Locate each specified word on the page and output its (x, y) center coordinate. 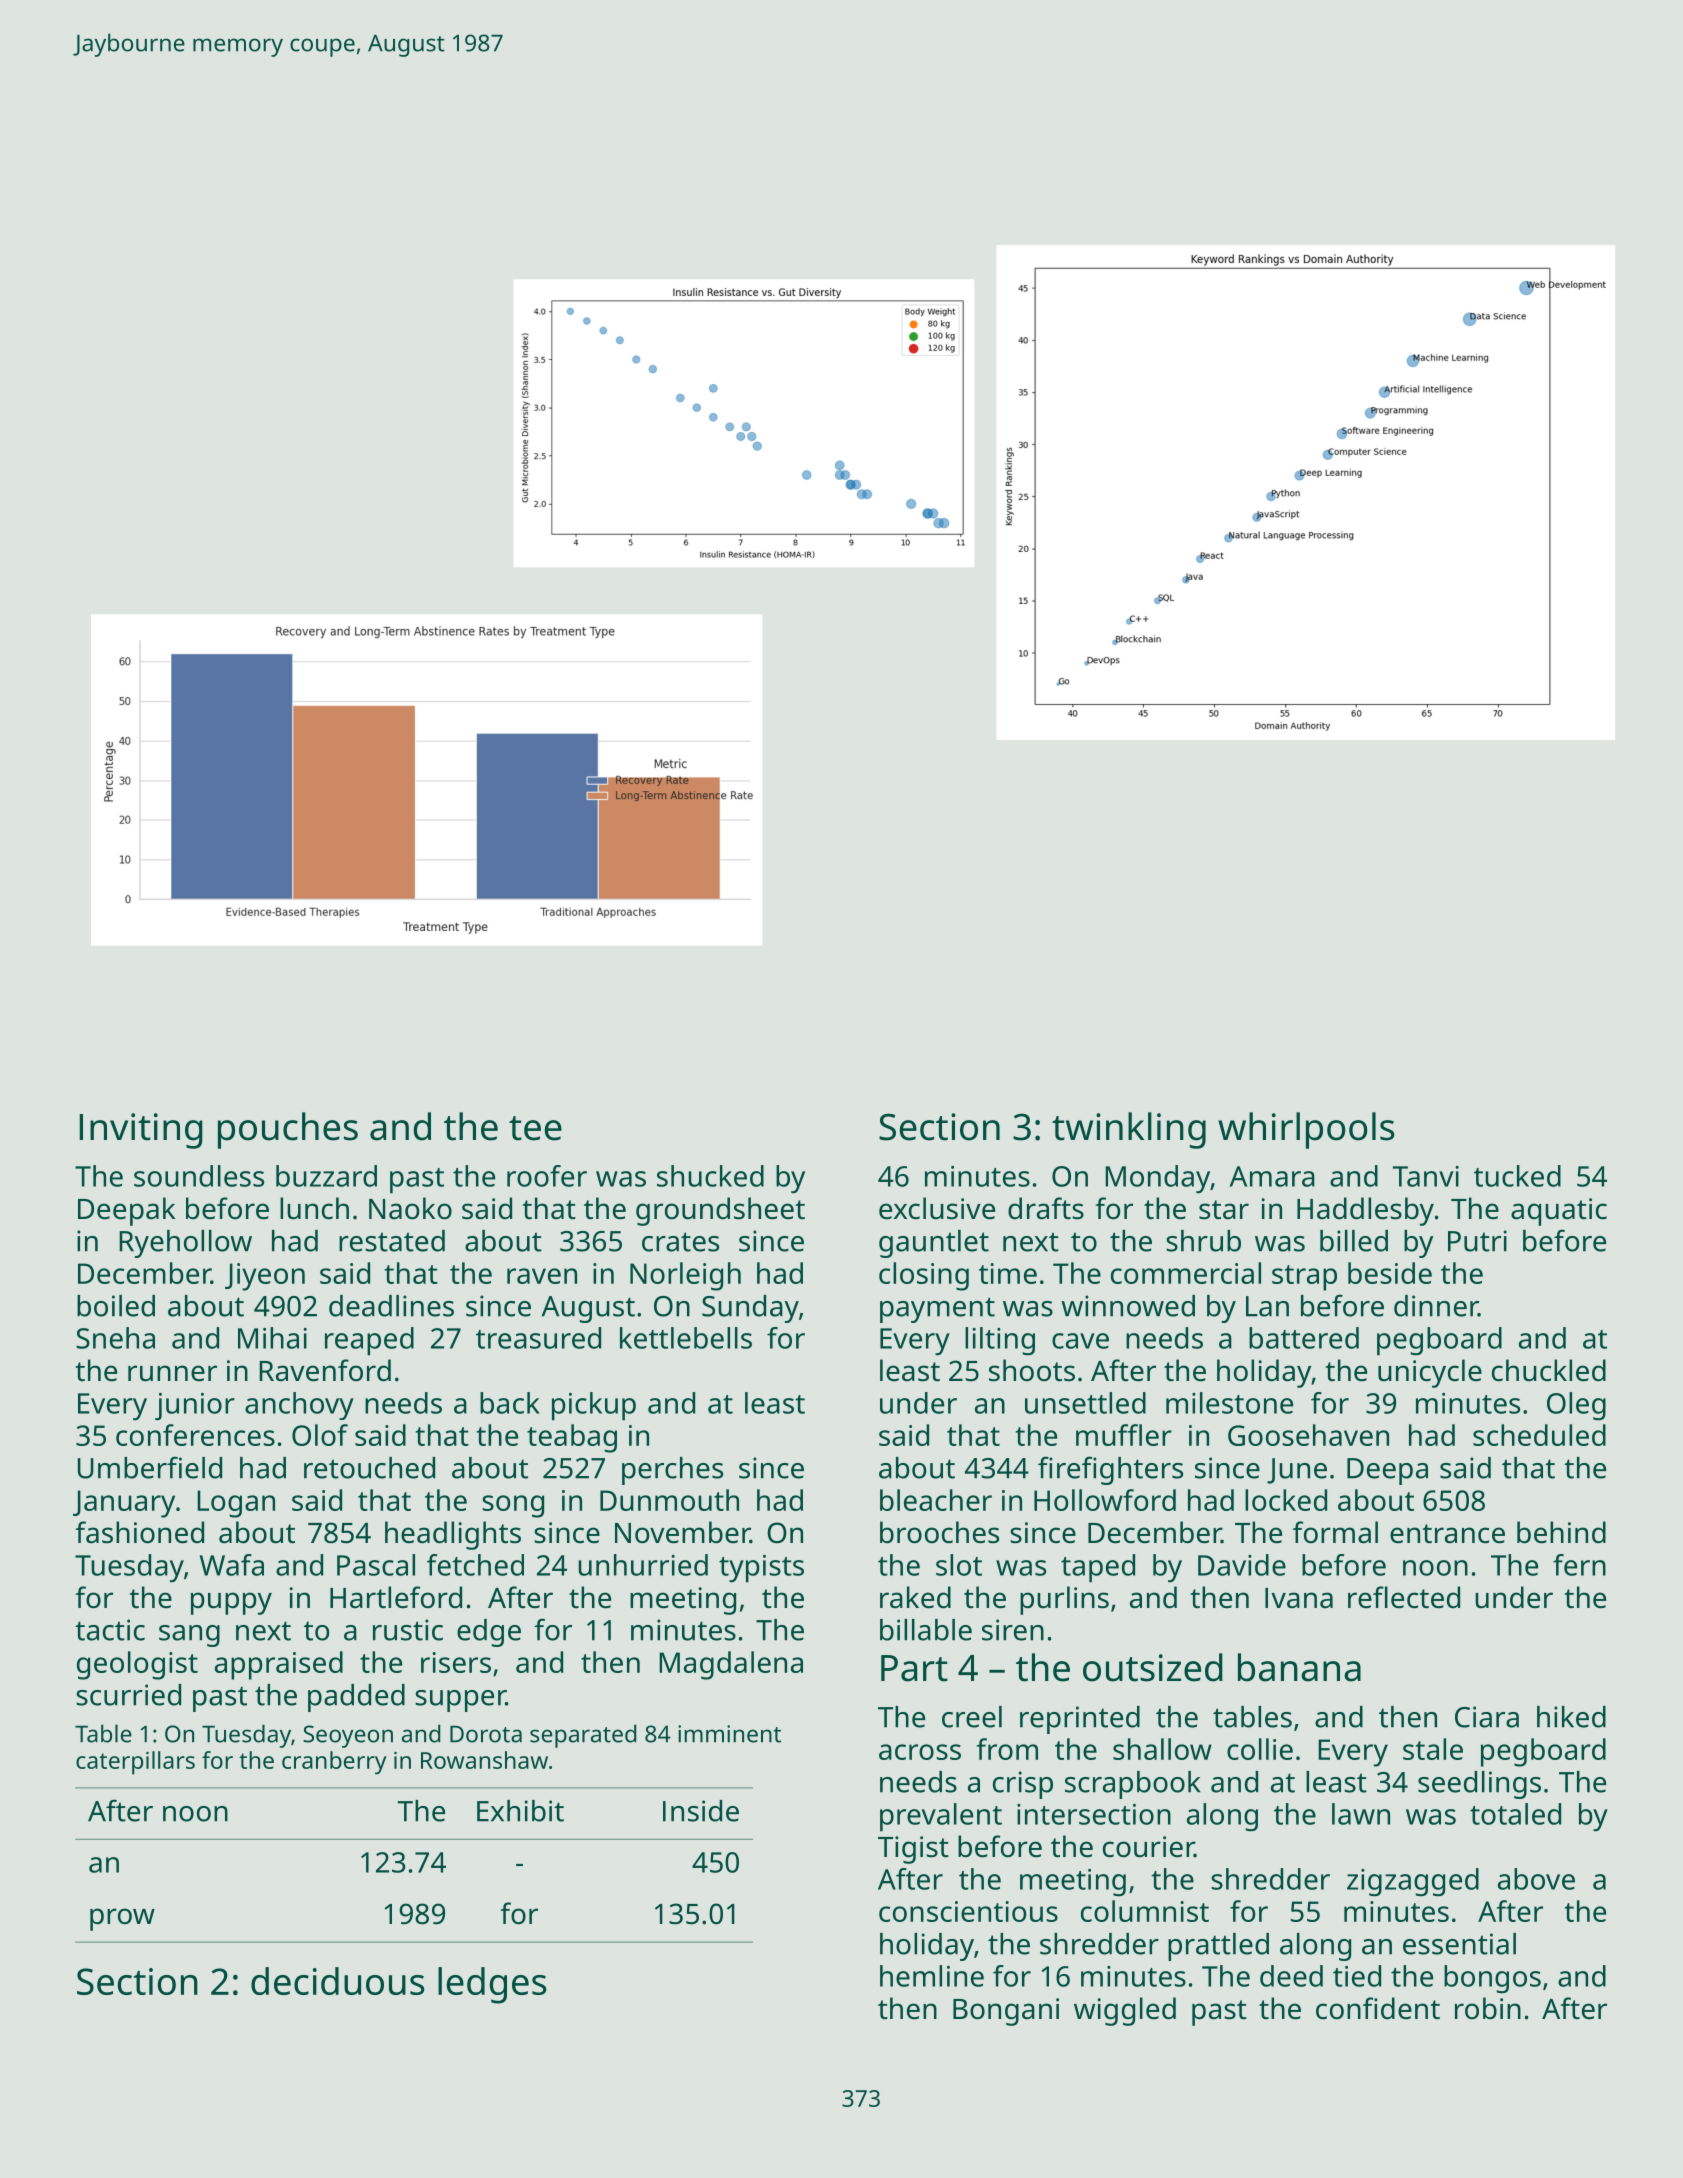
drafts (1046, 1208)
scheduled (1539, 1435)
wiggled (1125, 2011)
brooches (939, 1532)
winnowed (1128, 1306)
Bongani (1006, 2012)
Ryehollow (185, 1244)
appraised (279, 1665)
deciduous (338, 1981)
